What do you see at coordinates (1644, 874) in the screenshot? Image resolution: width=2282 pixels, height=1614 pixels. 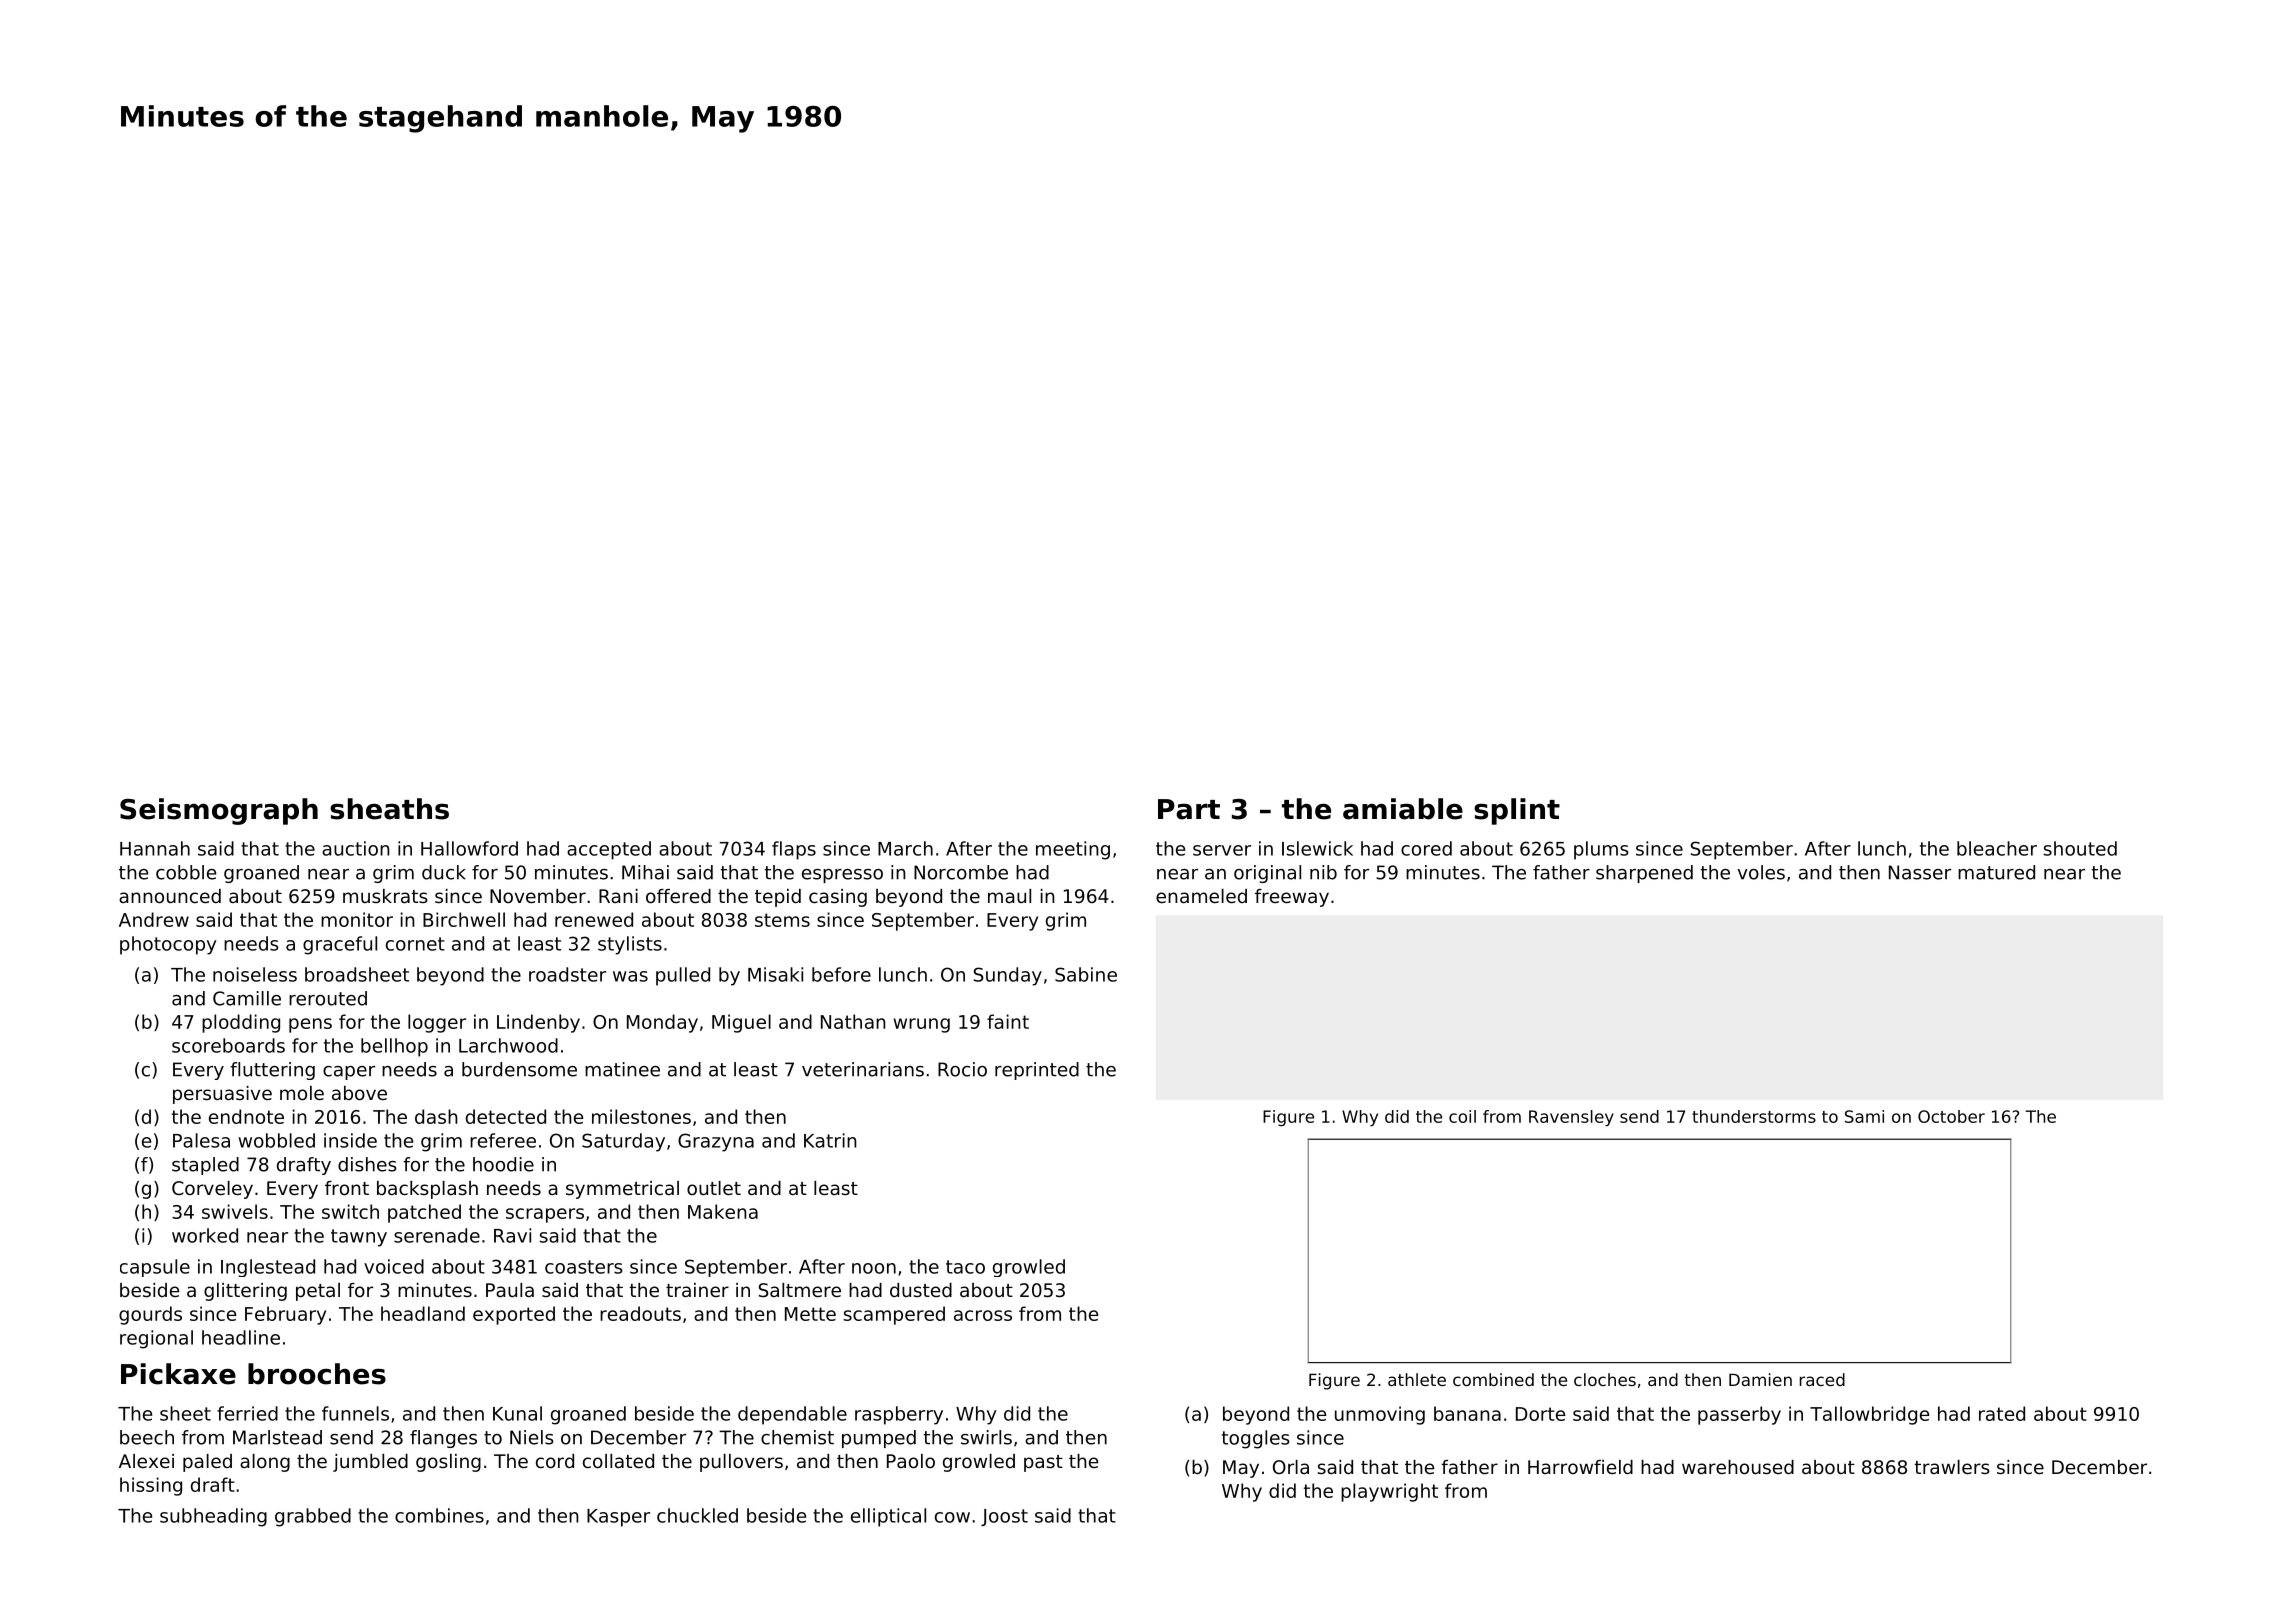 I see `sharpened` at bounding box center [1644, 874].
